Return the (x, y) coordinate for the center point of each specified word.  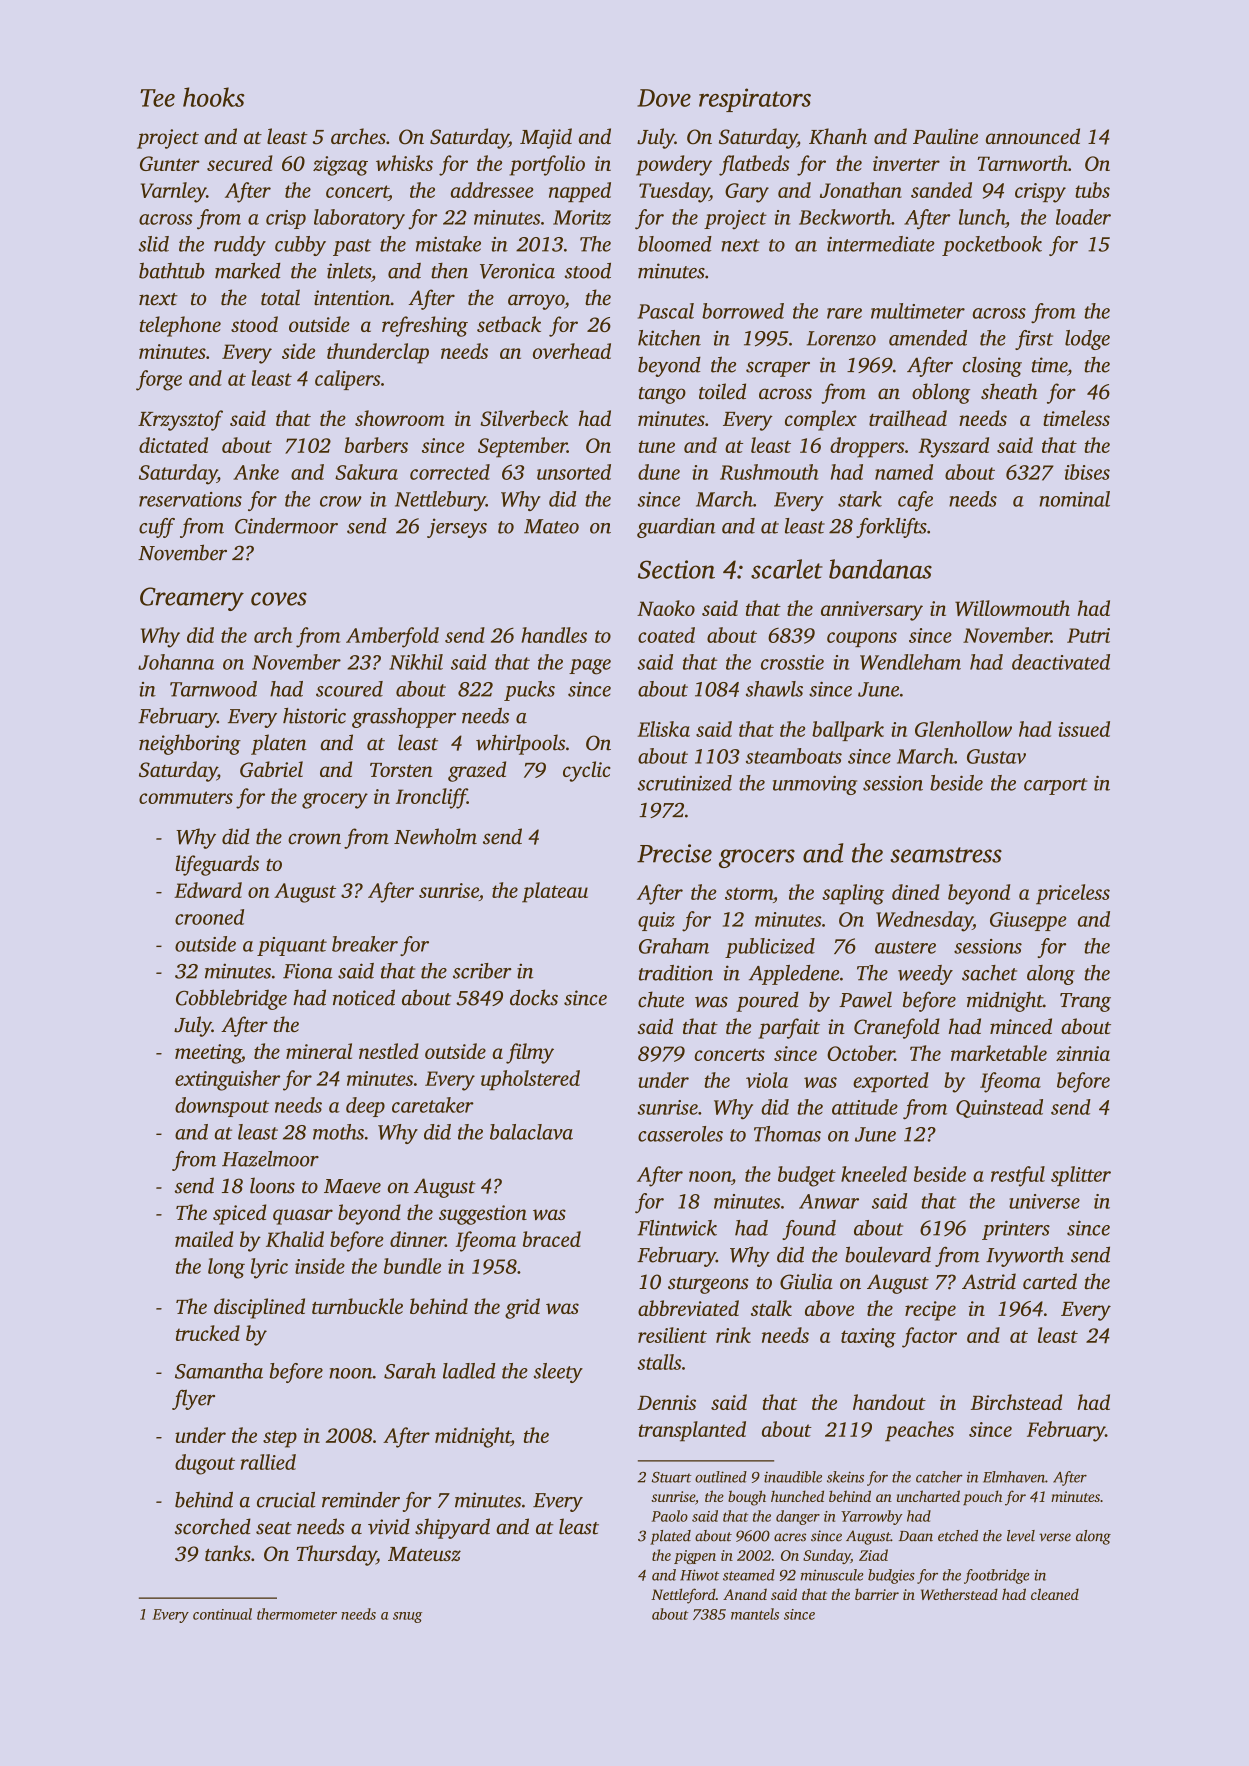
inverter (906, 163)
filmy (530, 1053)
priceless (1073, 894)
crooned (209, 917)
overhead (572, 351)
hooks (214, 97)
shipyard (452, 1528)
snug (407, 1617)
